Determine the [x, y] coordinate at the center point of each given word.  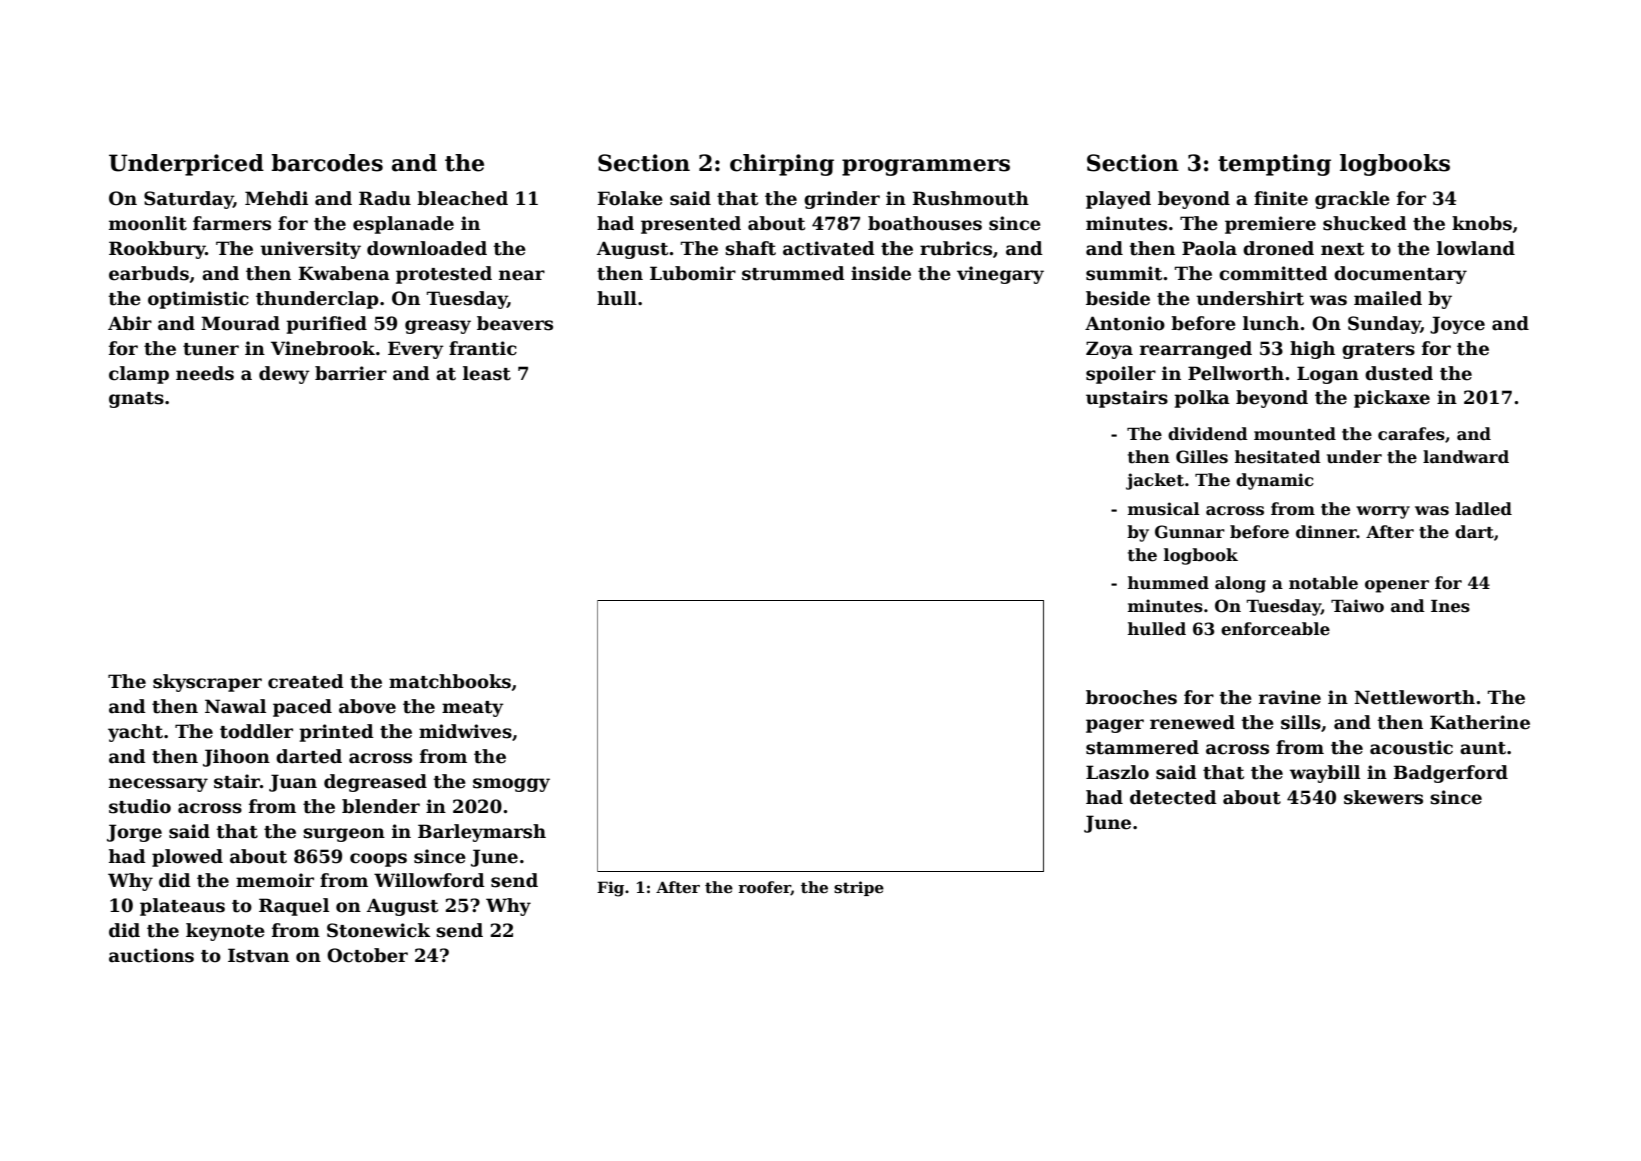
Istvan [258, 955]
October [367, 955]
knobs [1482, 223]
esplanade [403, 225]
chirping [782, 165]
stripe [859, 888]
